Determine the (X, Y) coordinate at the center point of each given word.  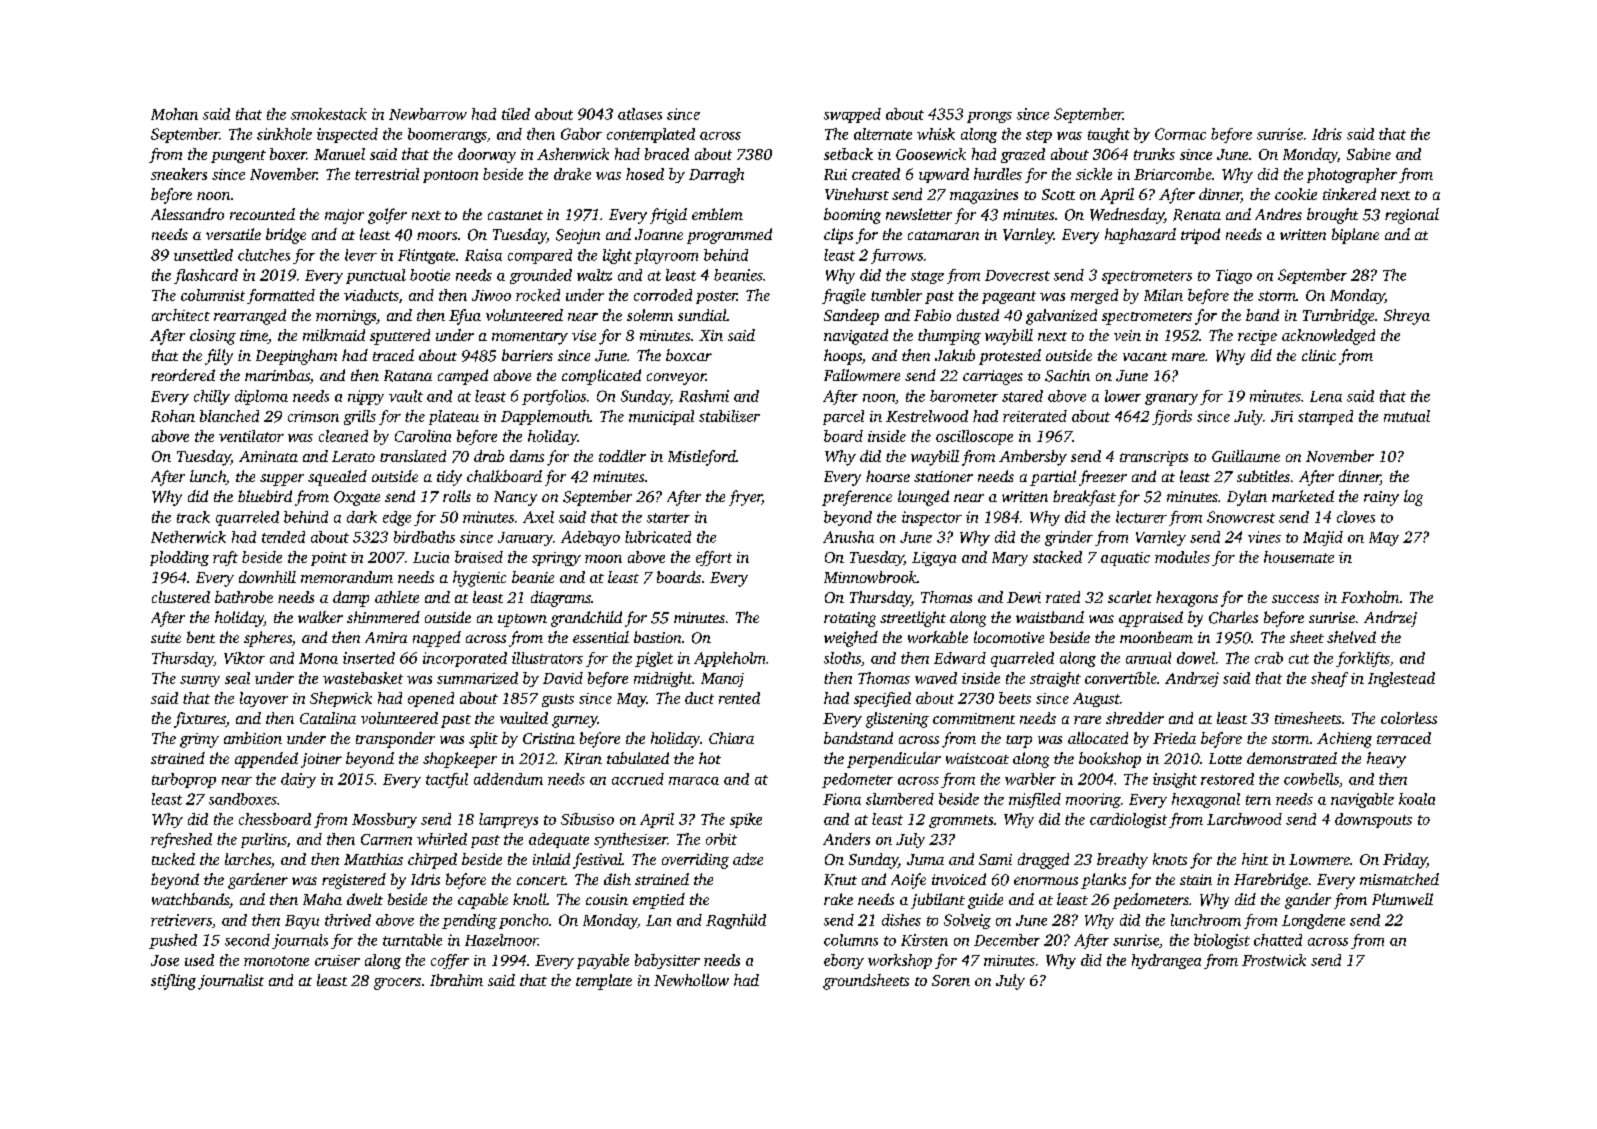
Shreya (1407, 317)
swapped (852, 115)
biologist (1222, 941)
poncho (523, 921)
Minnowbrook (870, 577)
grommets (961, 821)
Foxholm (1370, 597)
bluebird (265, 496)
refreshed (181, 840)
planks (1103, 881)
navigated (856, 337)
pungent (238, 156)
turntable (412, 940)
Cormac (1180, 134)
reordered (183, 375)
